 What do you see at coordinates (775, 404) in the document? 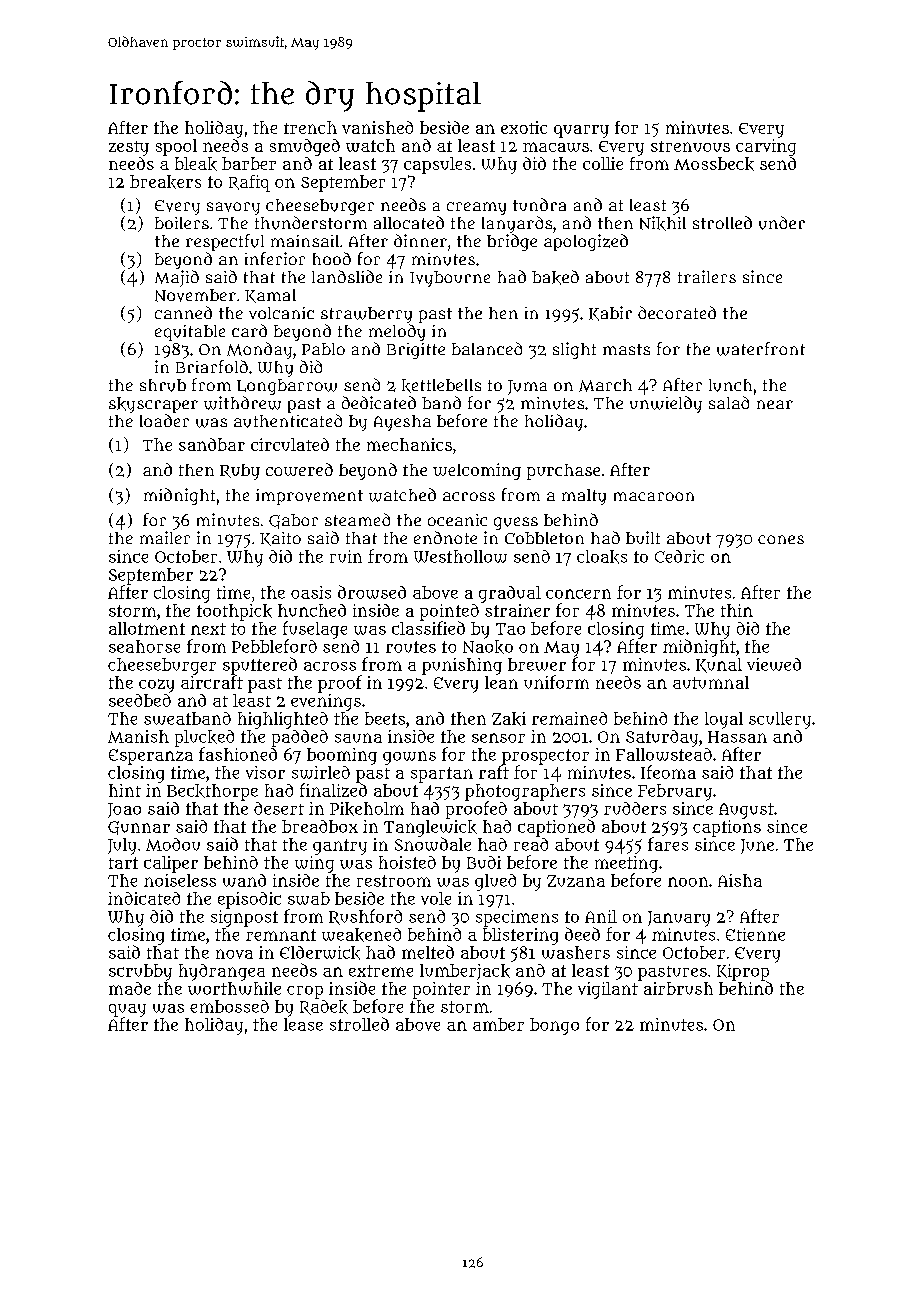
I see `near` at bounding box center [775, 404].
